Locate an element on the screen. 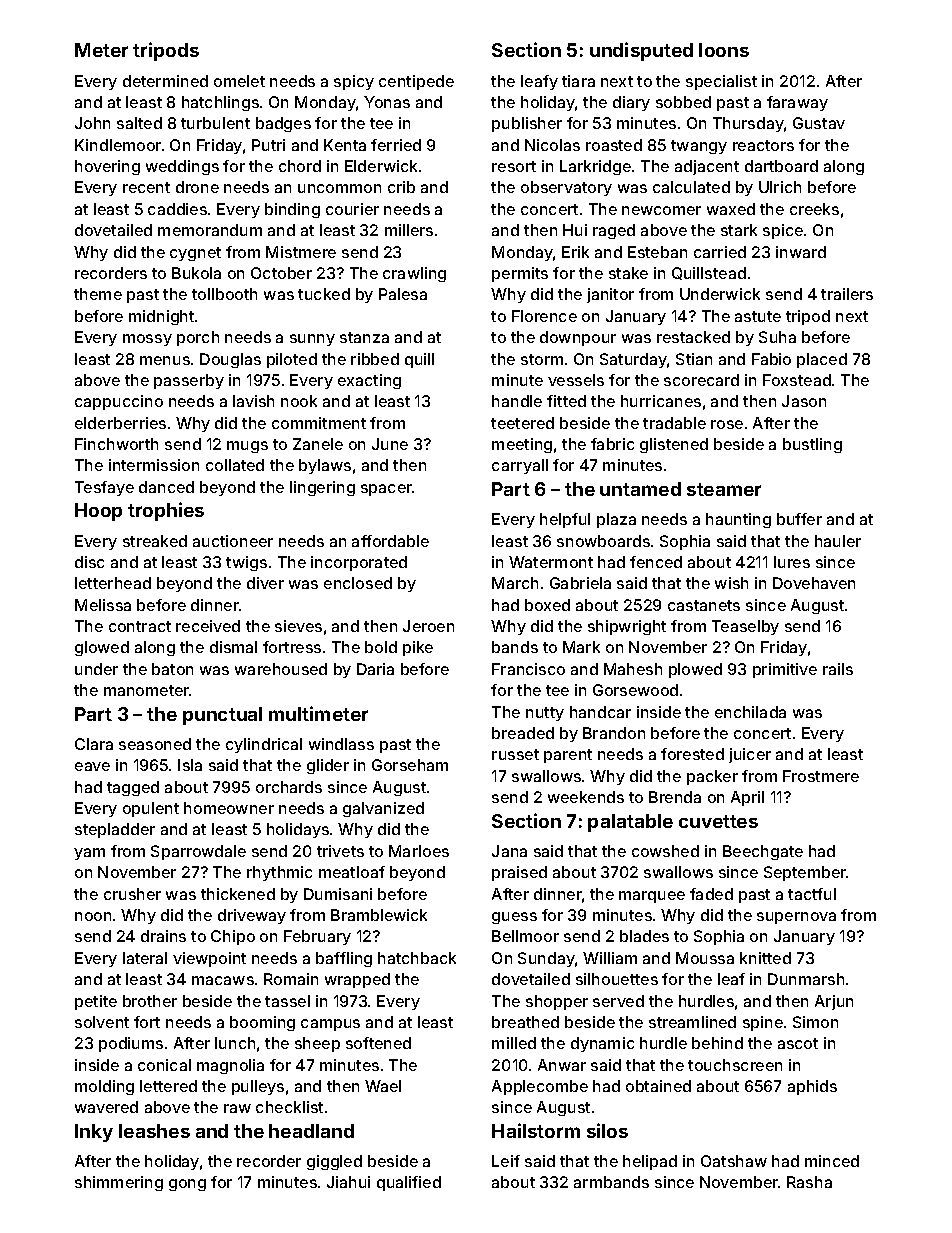 The image size is (952, 1233). loons is located at coordinates (724, 50).
